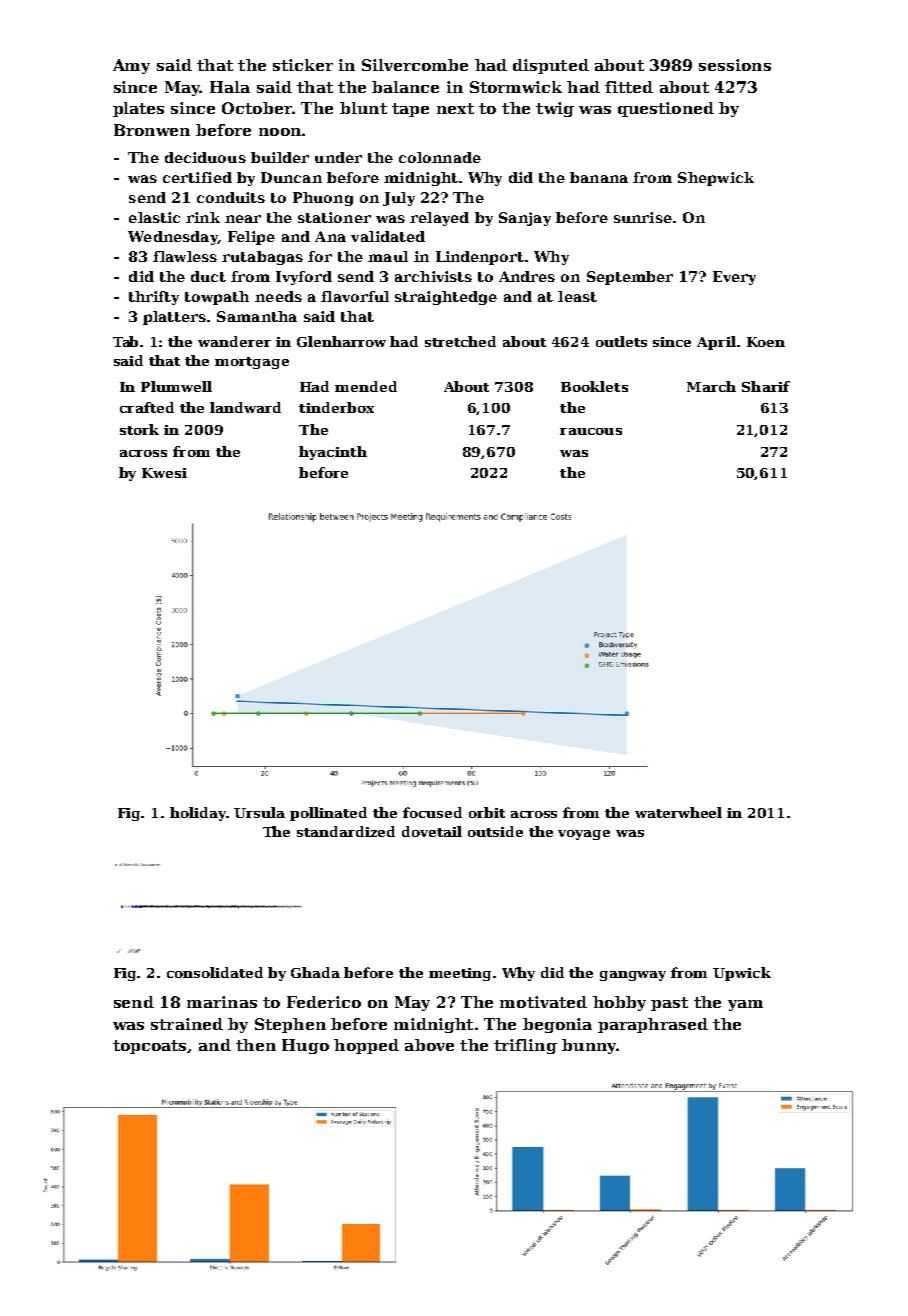 The height and width of the screenshot is (1316, 908). Describe the element at coordinates (366, 1046) in the screenshot. I see `hopped` at that location.
